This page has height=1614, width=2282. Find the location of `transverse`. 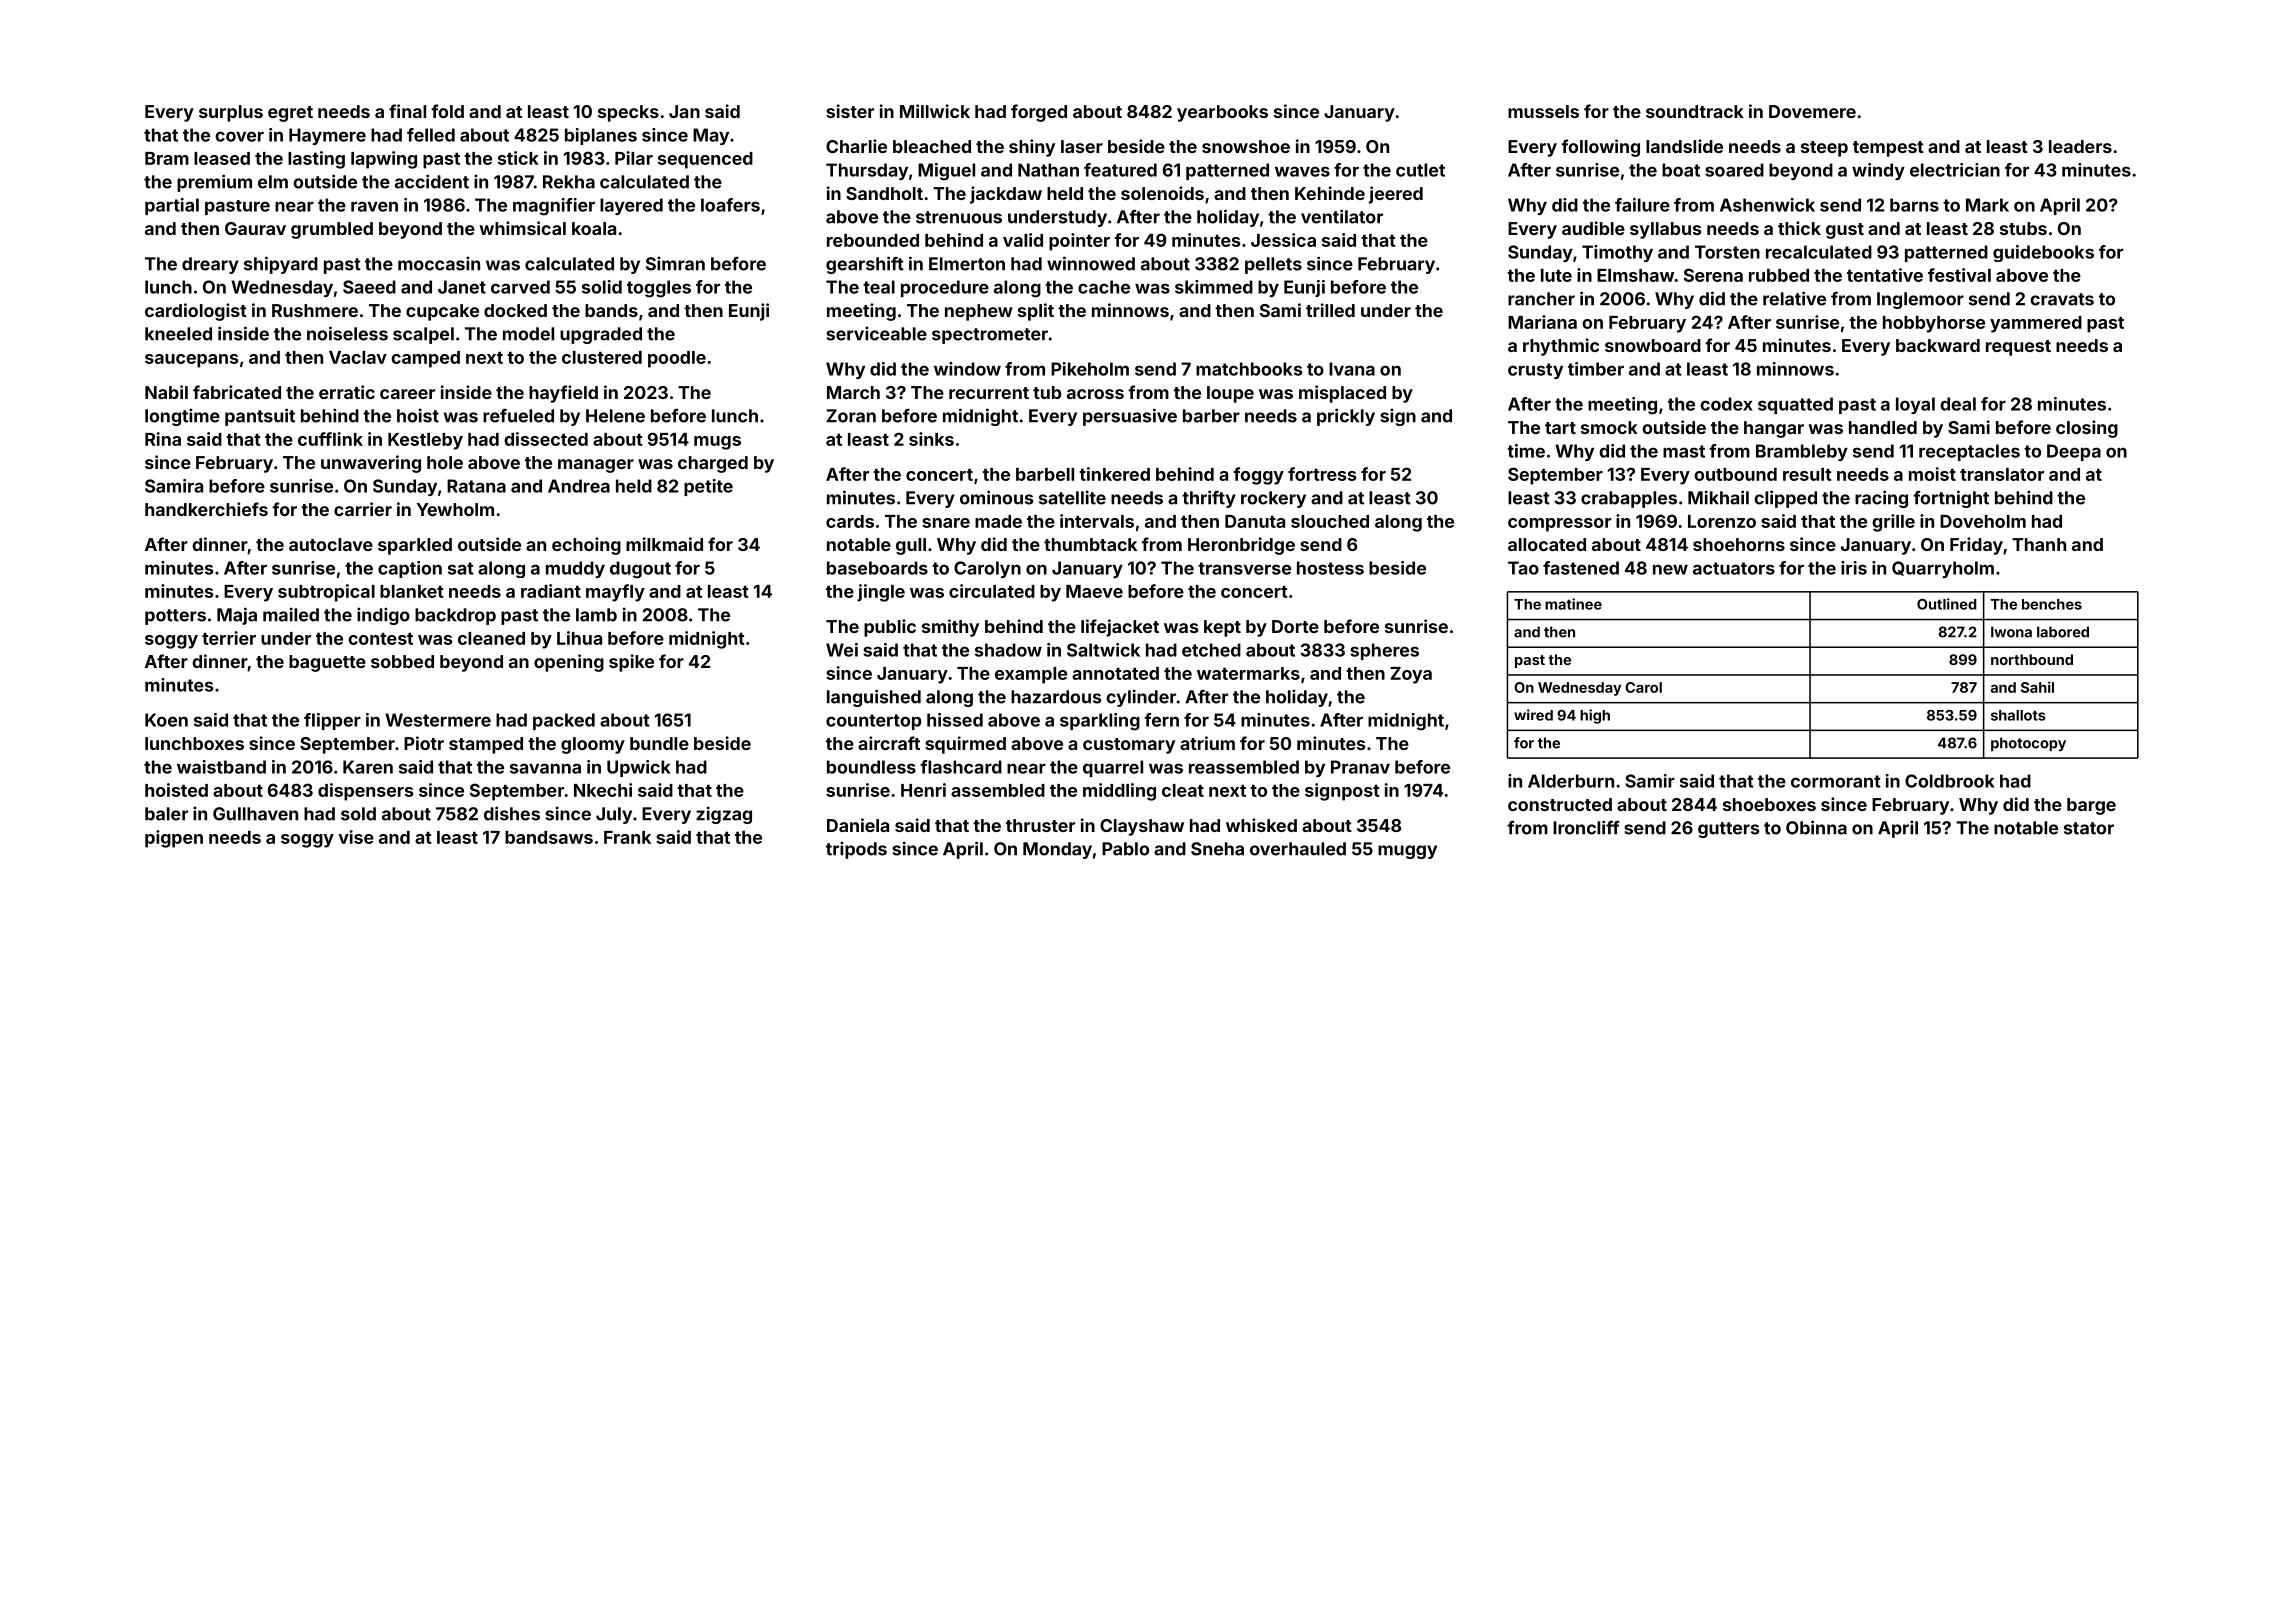

transverse is located at coordinates (1244, 568).
